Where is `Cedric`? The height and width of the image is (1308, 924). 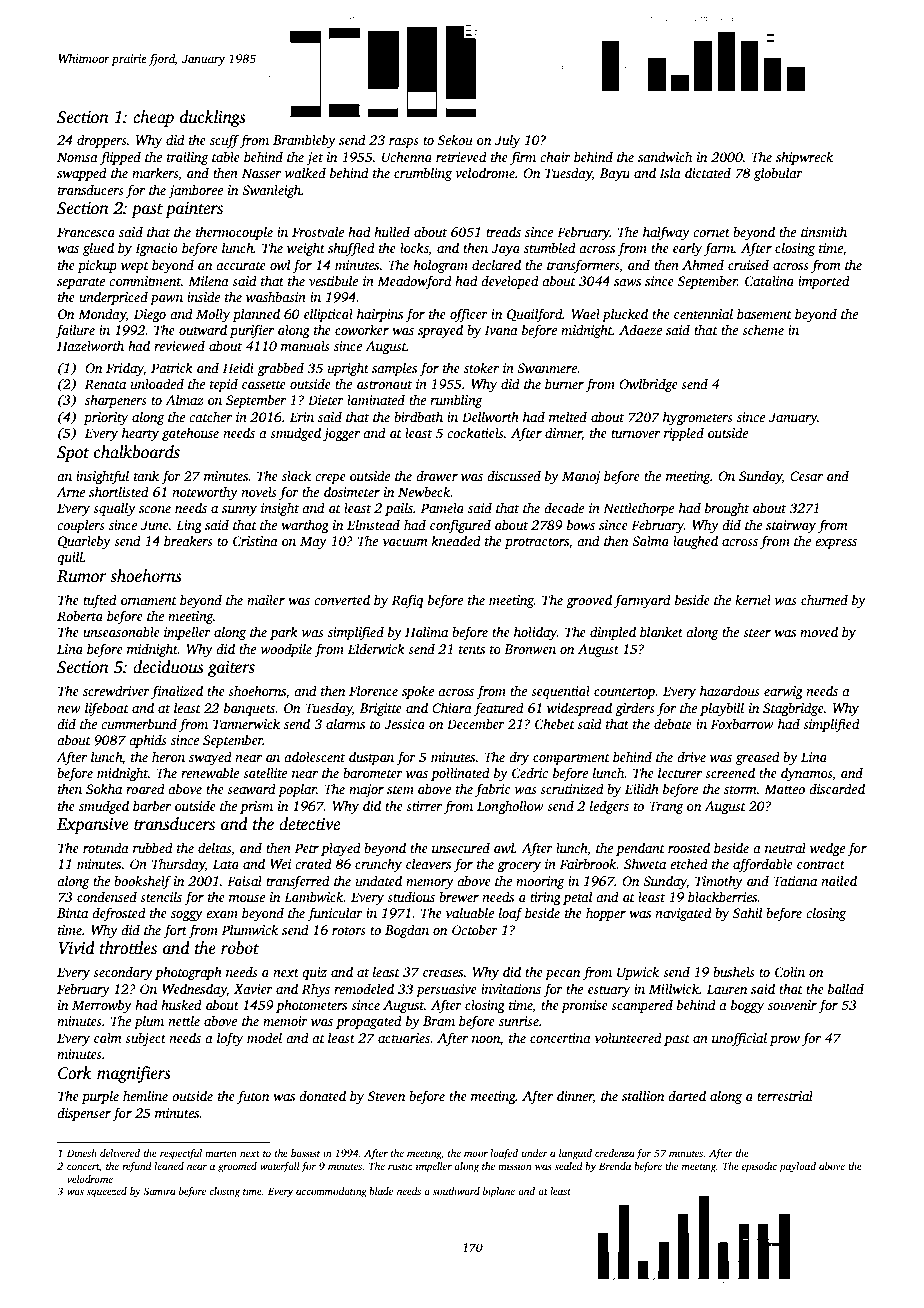 Cedric is located at coordinates (530, 772).
